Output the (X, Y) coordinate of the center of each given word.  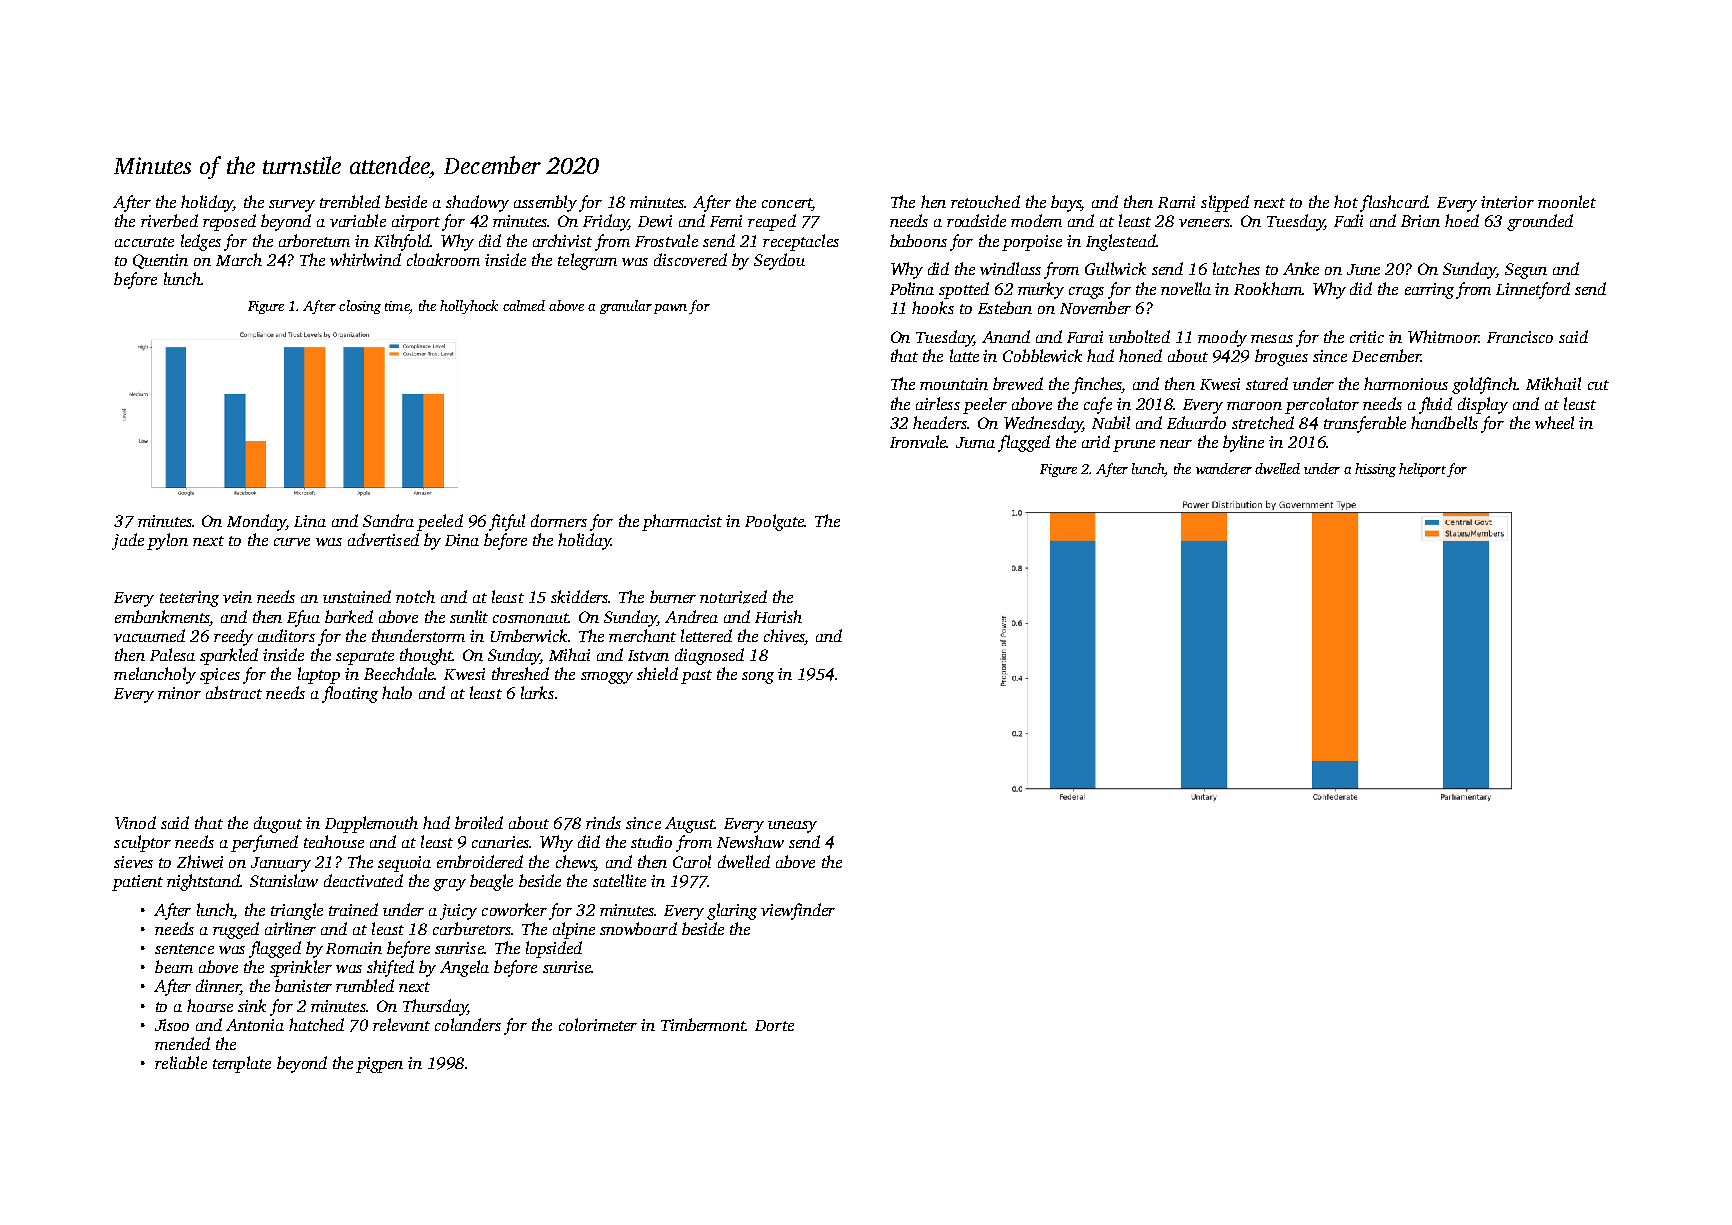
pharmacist (682, 522)
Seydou (779, 261)
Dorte (774, 1025)
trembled (350, 201)
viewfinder (798, 911)
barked (349, 616)
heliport (1422, 470)
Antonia (255, 1025)
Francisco (1520, 337)
